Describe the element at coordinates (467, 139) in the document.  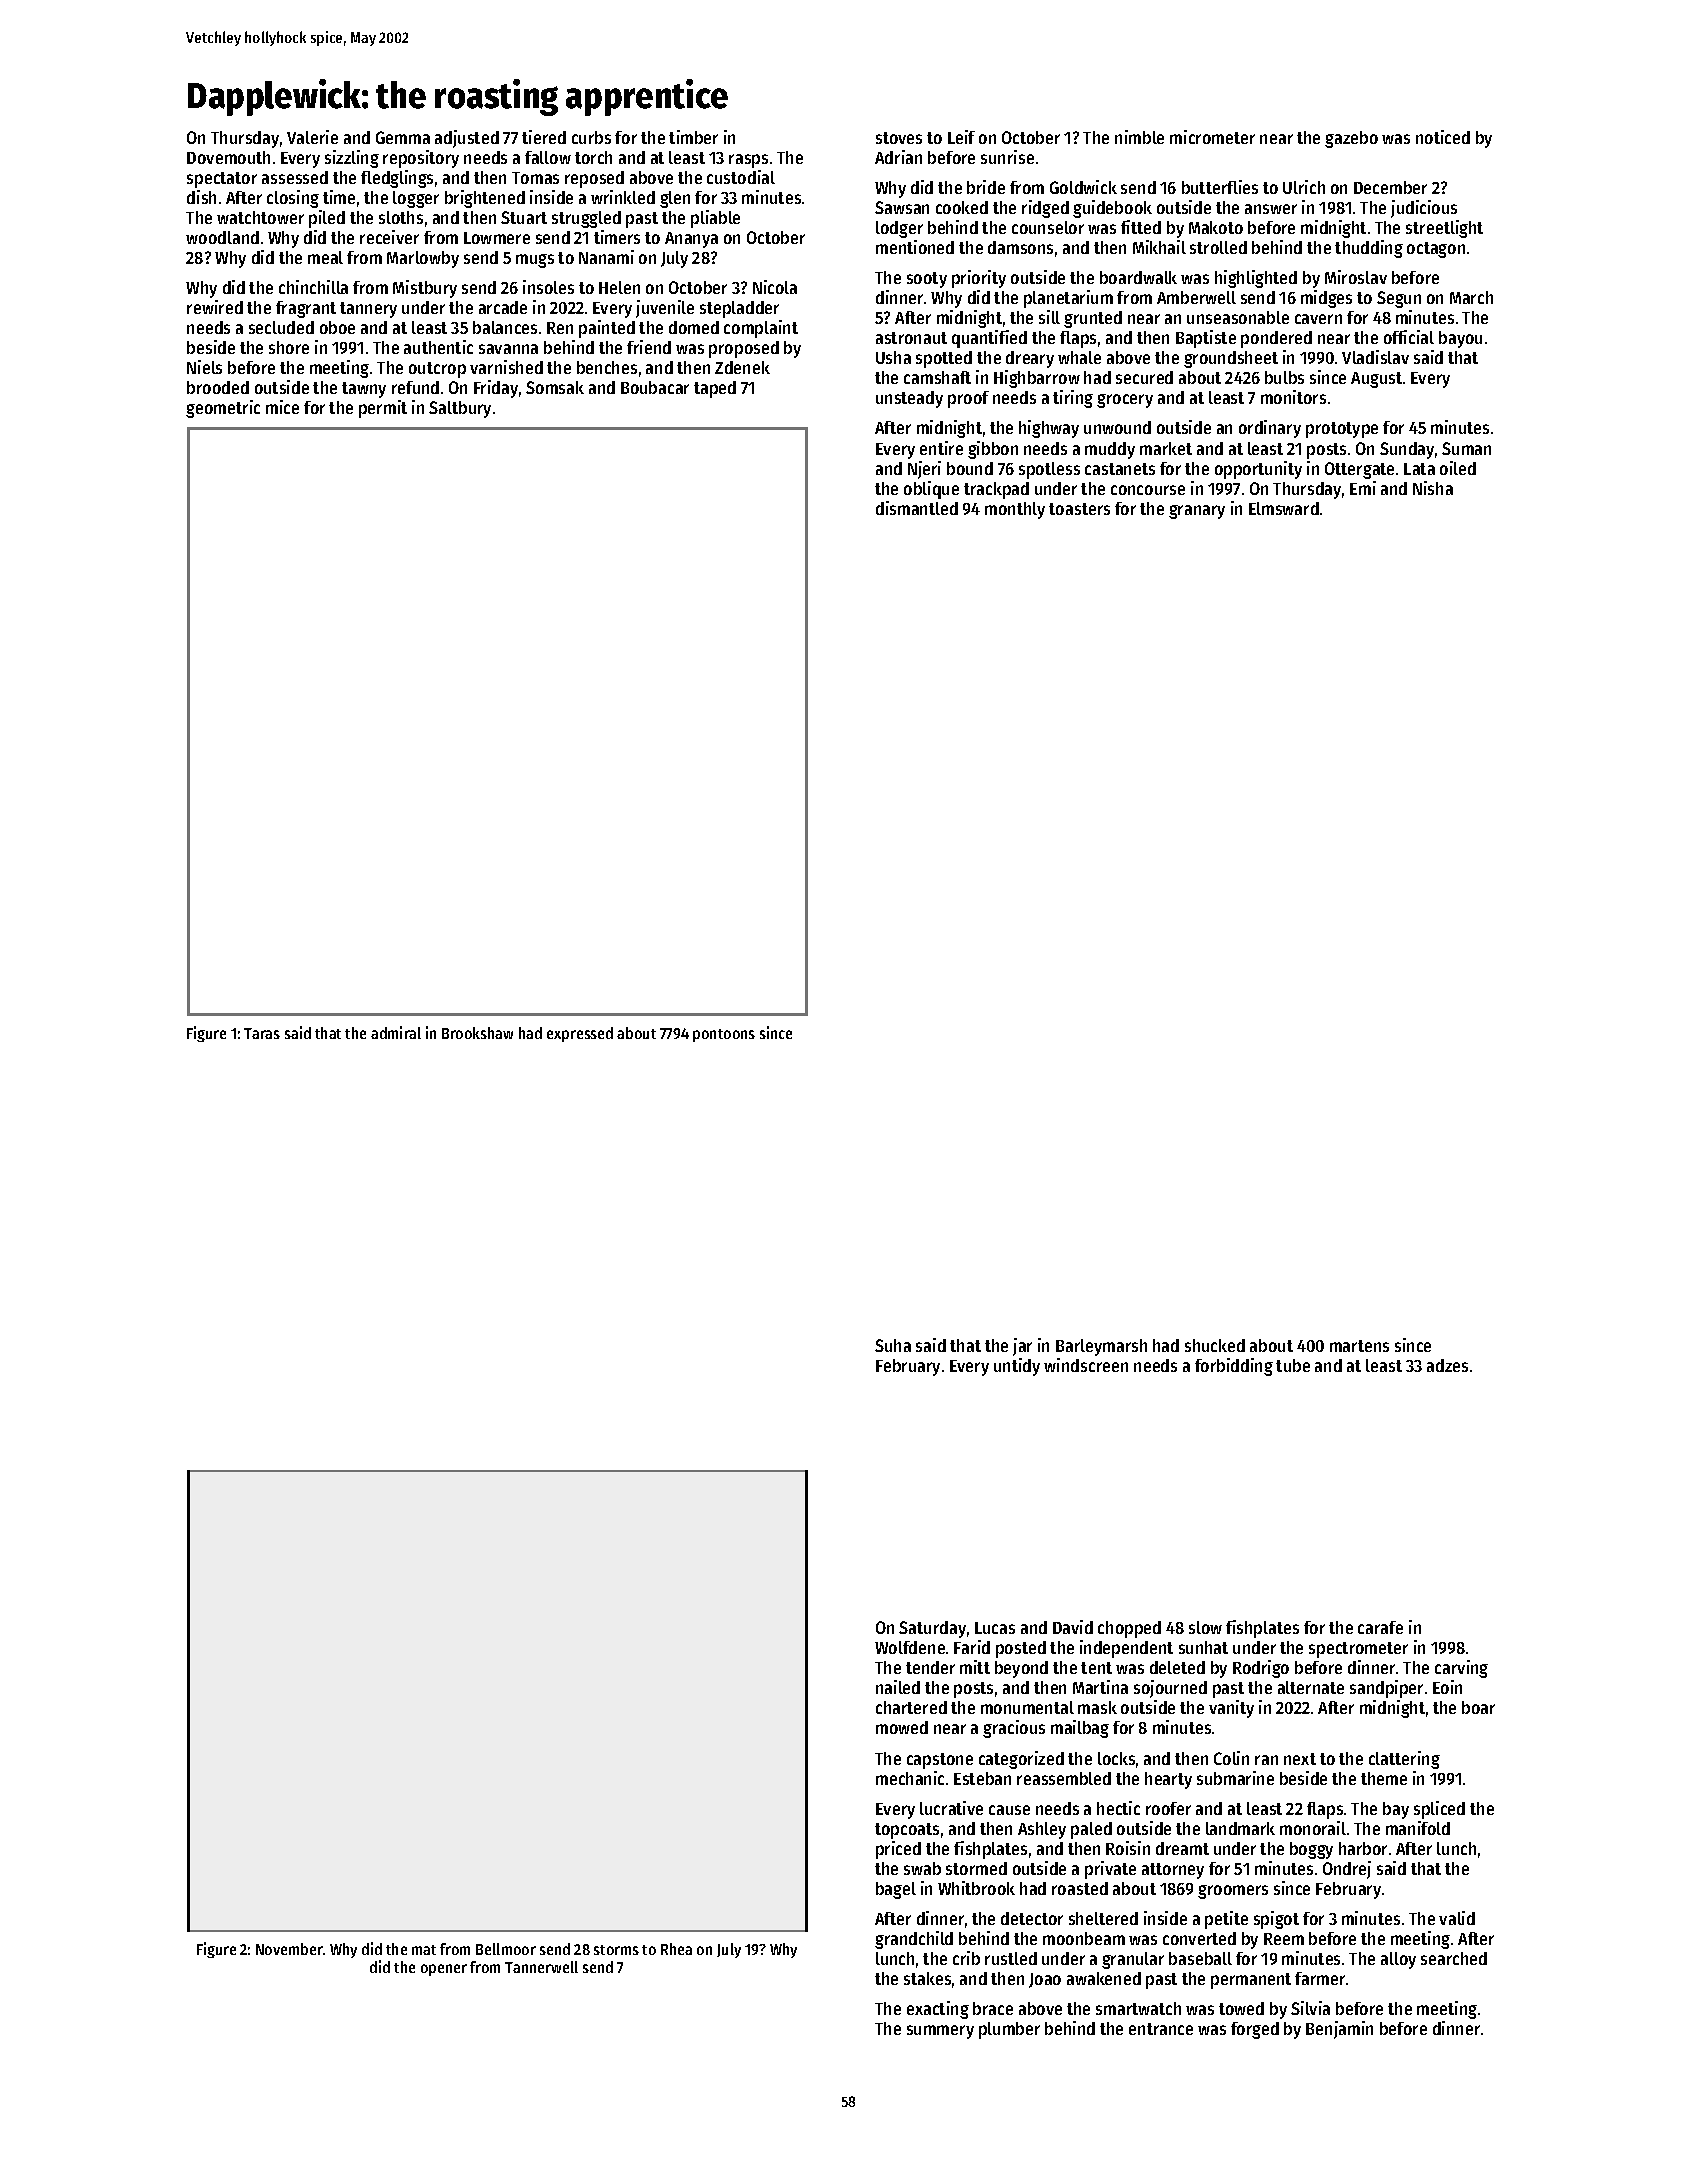
I see `adjusted` at that location.
